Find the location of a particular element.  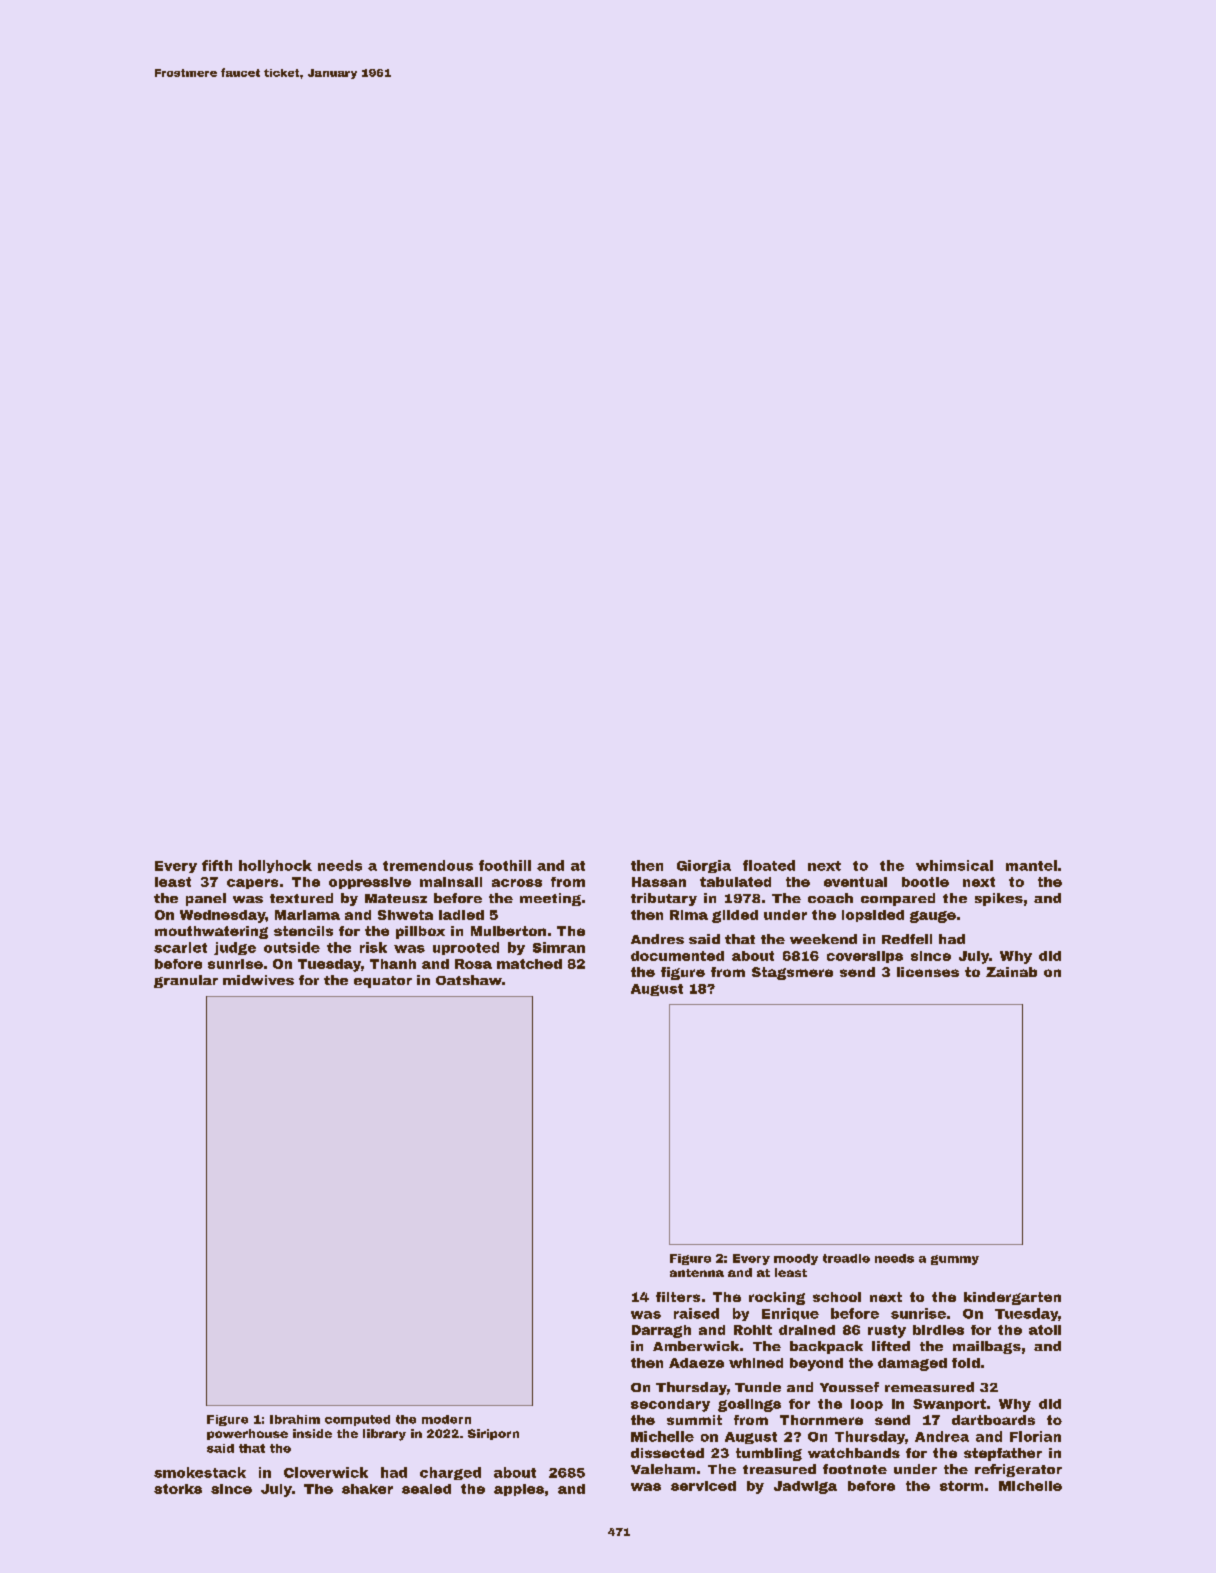

antenna is located at coordinates (697, 1273).
